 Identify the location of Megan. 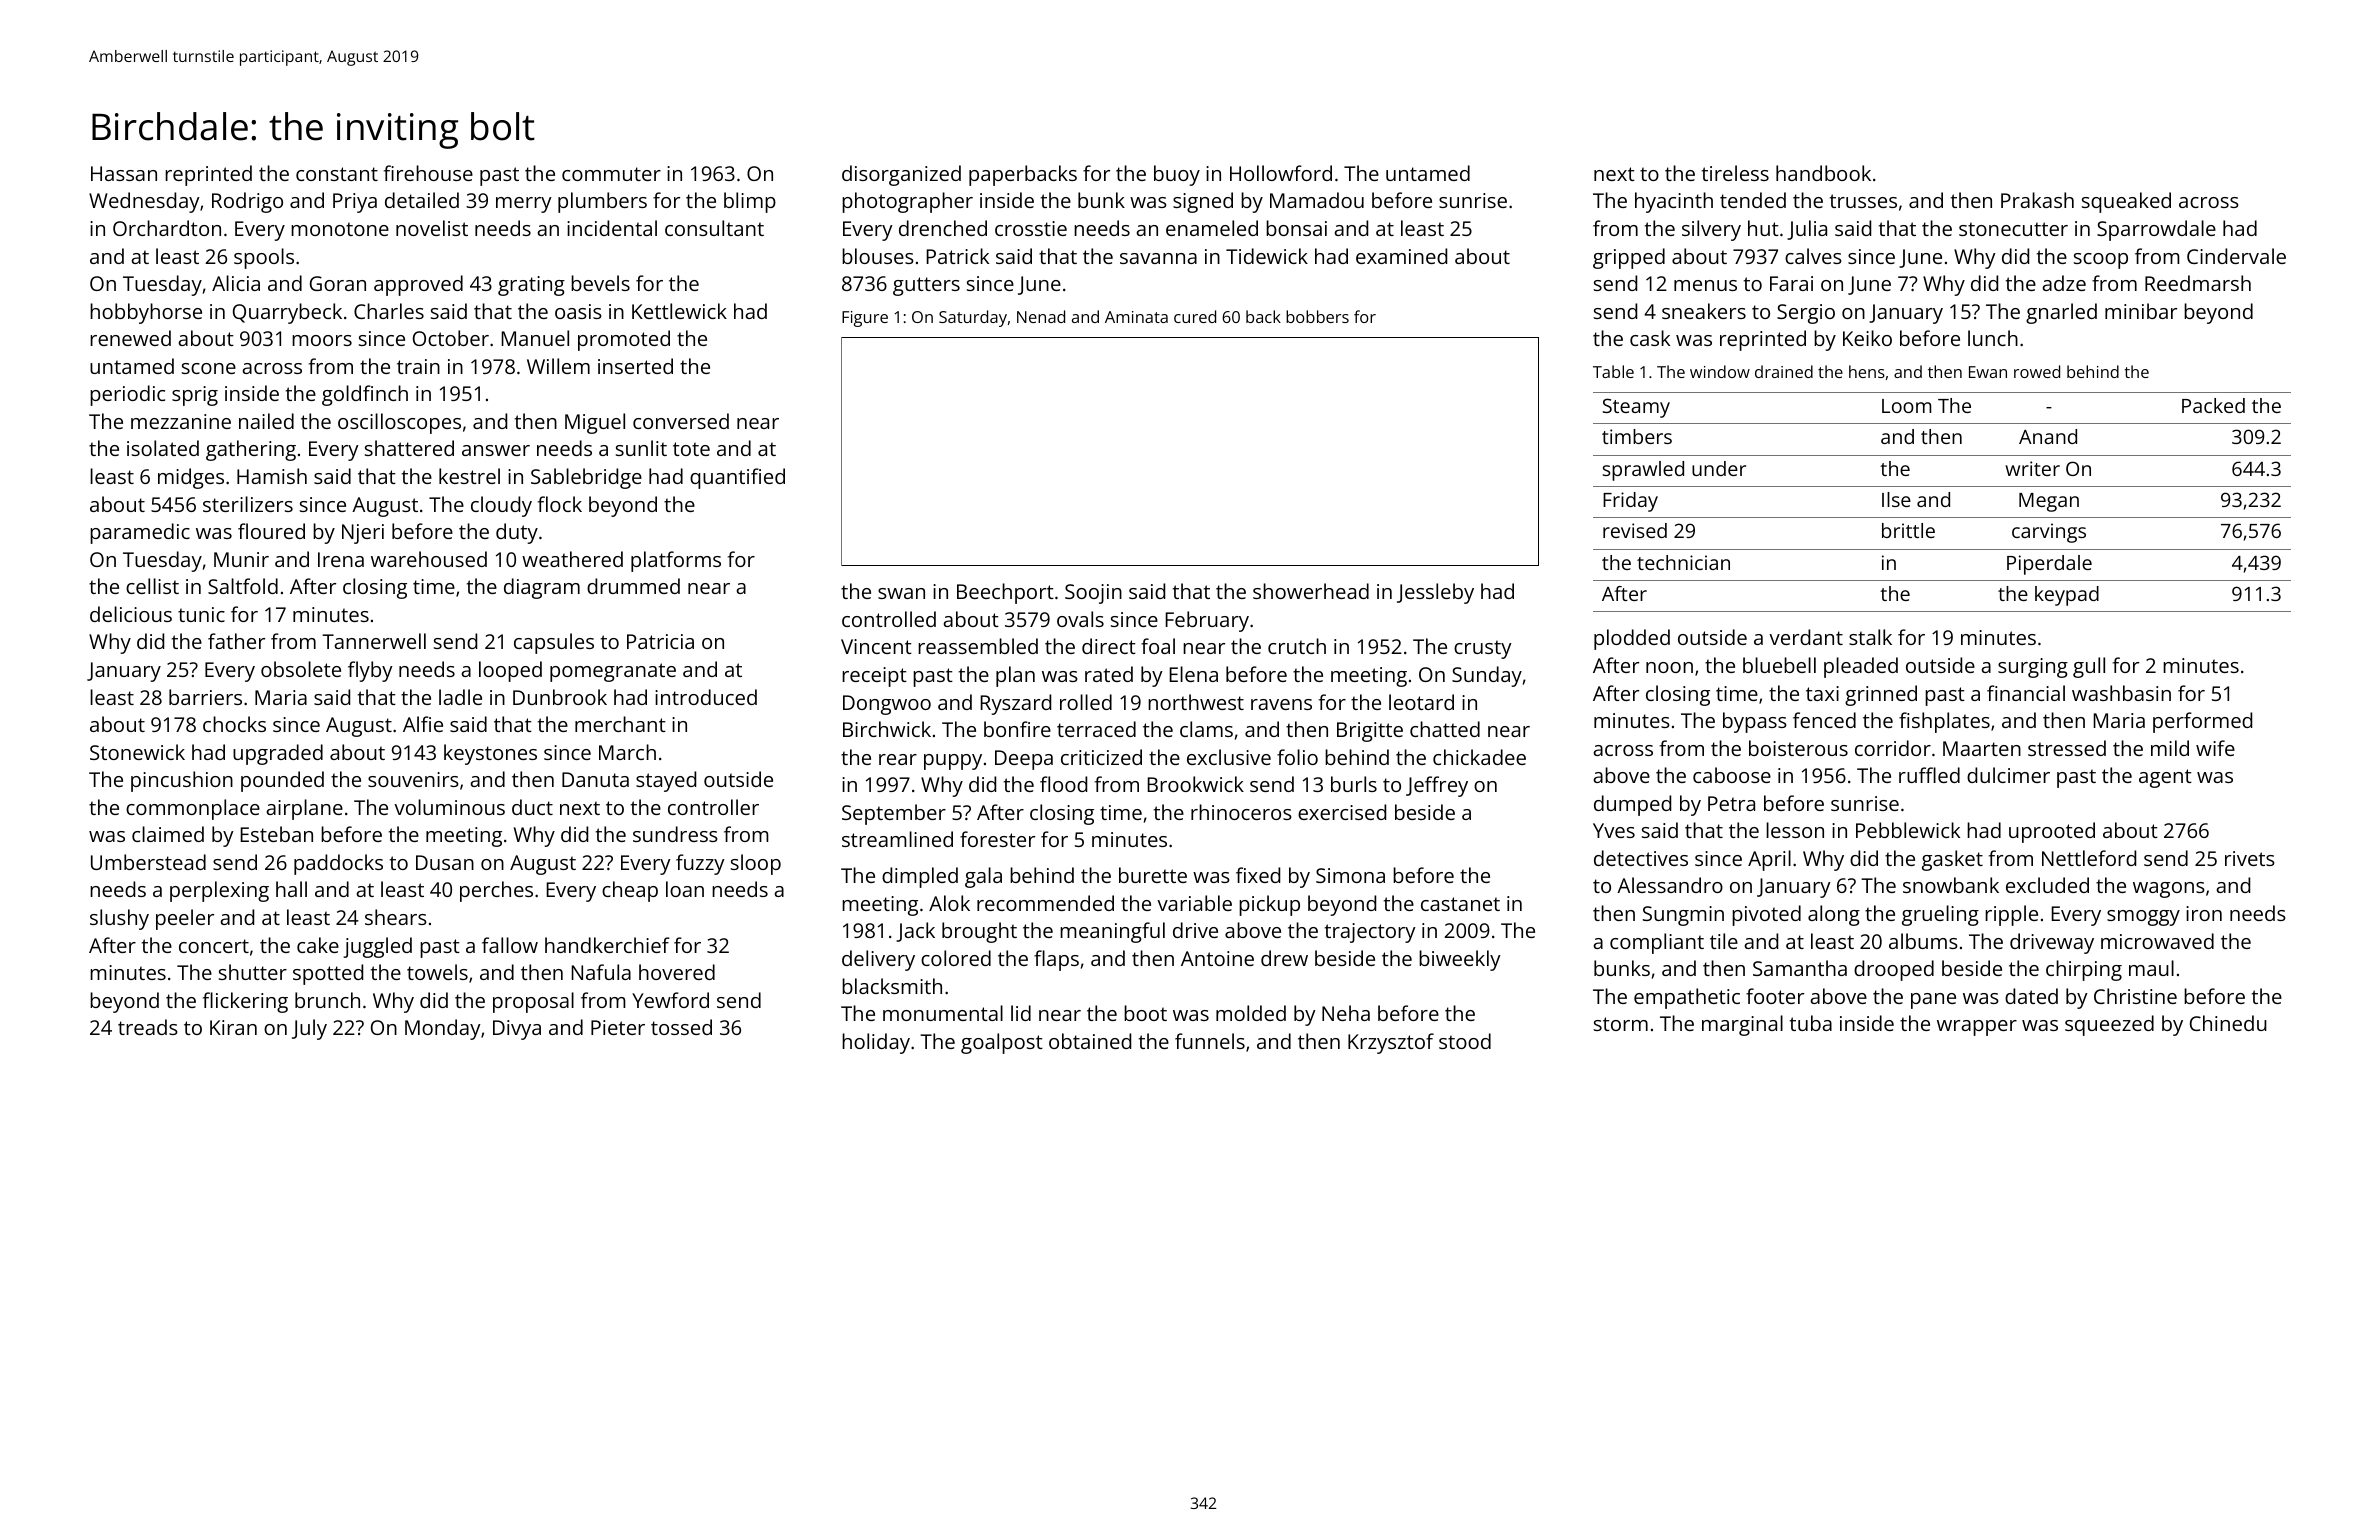
(2049, 502).
